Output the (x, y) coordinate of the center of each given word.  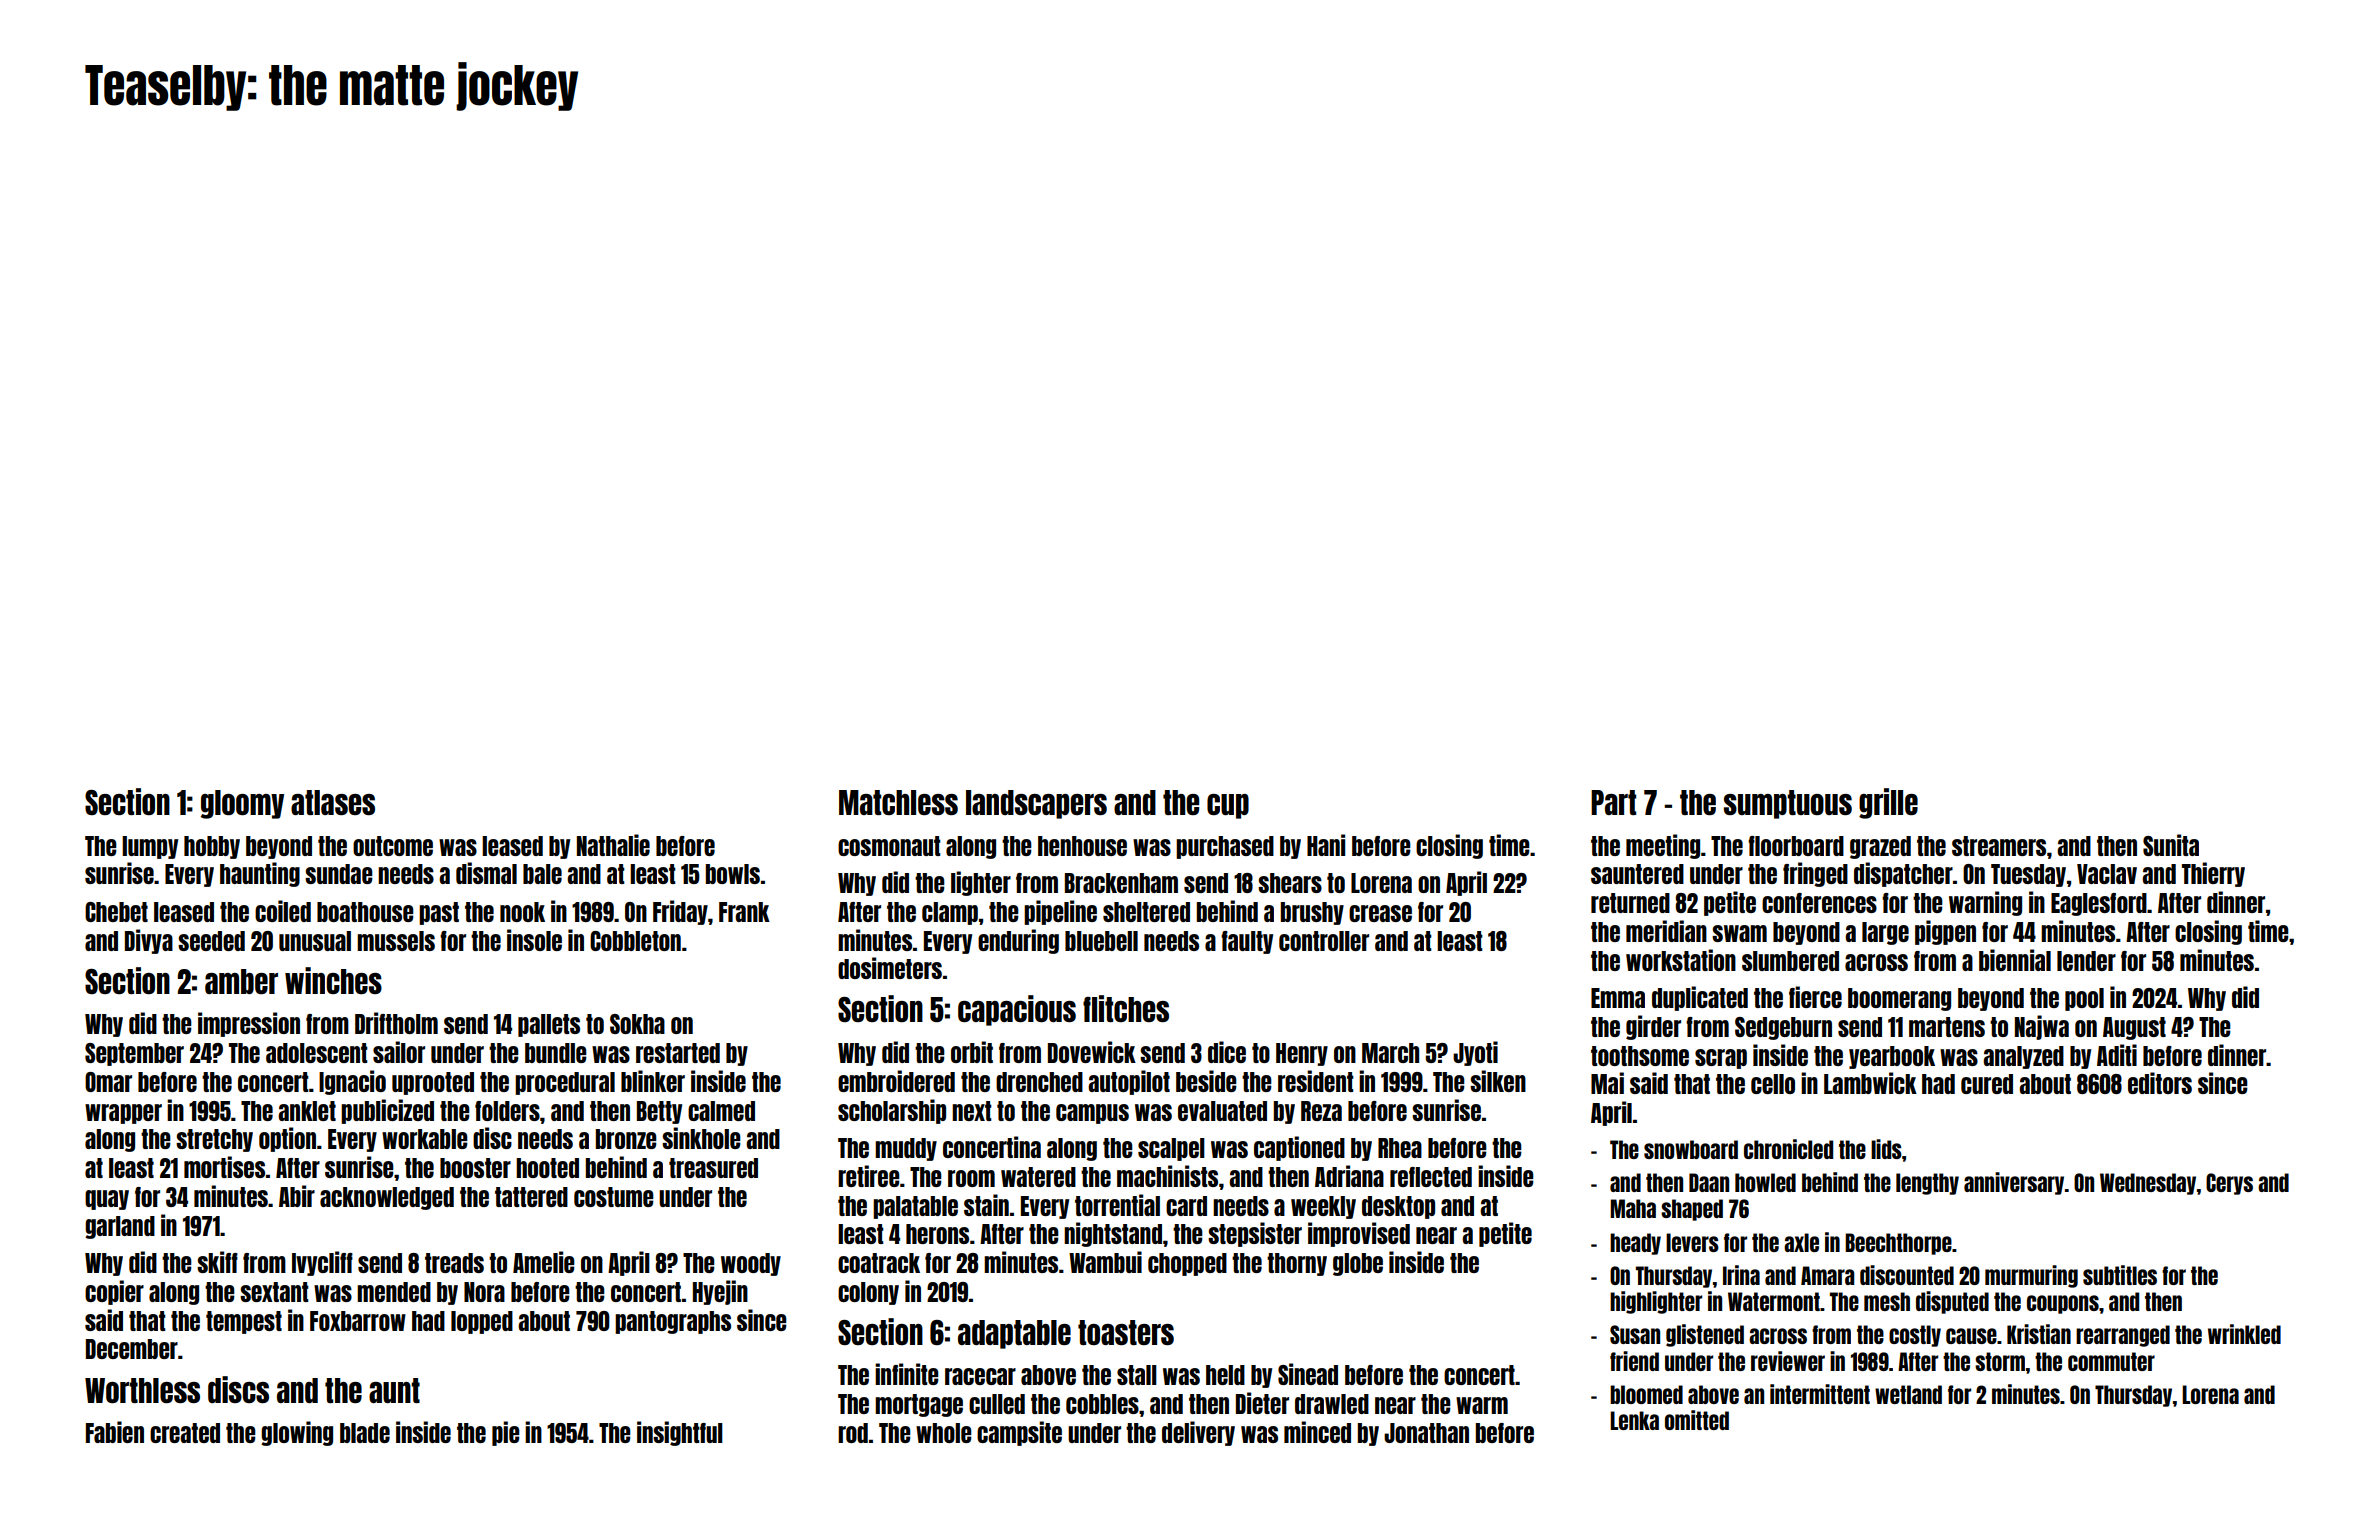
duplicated (1700, 998)
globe (1358, 1264)
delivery (1198, 1433)
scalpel (1171, 1149)
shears (1290, 883)
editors (2160, 1083)
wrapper (123, 1114)
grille (1888, 803)
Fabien (115, 1432)
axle (1801, 1242)
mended (394, 1292)
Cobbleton (635, 941)
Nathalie (613, 845)
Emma (1618, 998)
